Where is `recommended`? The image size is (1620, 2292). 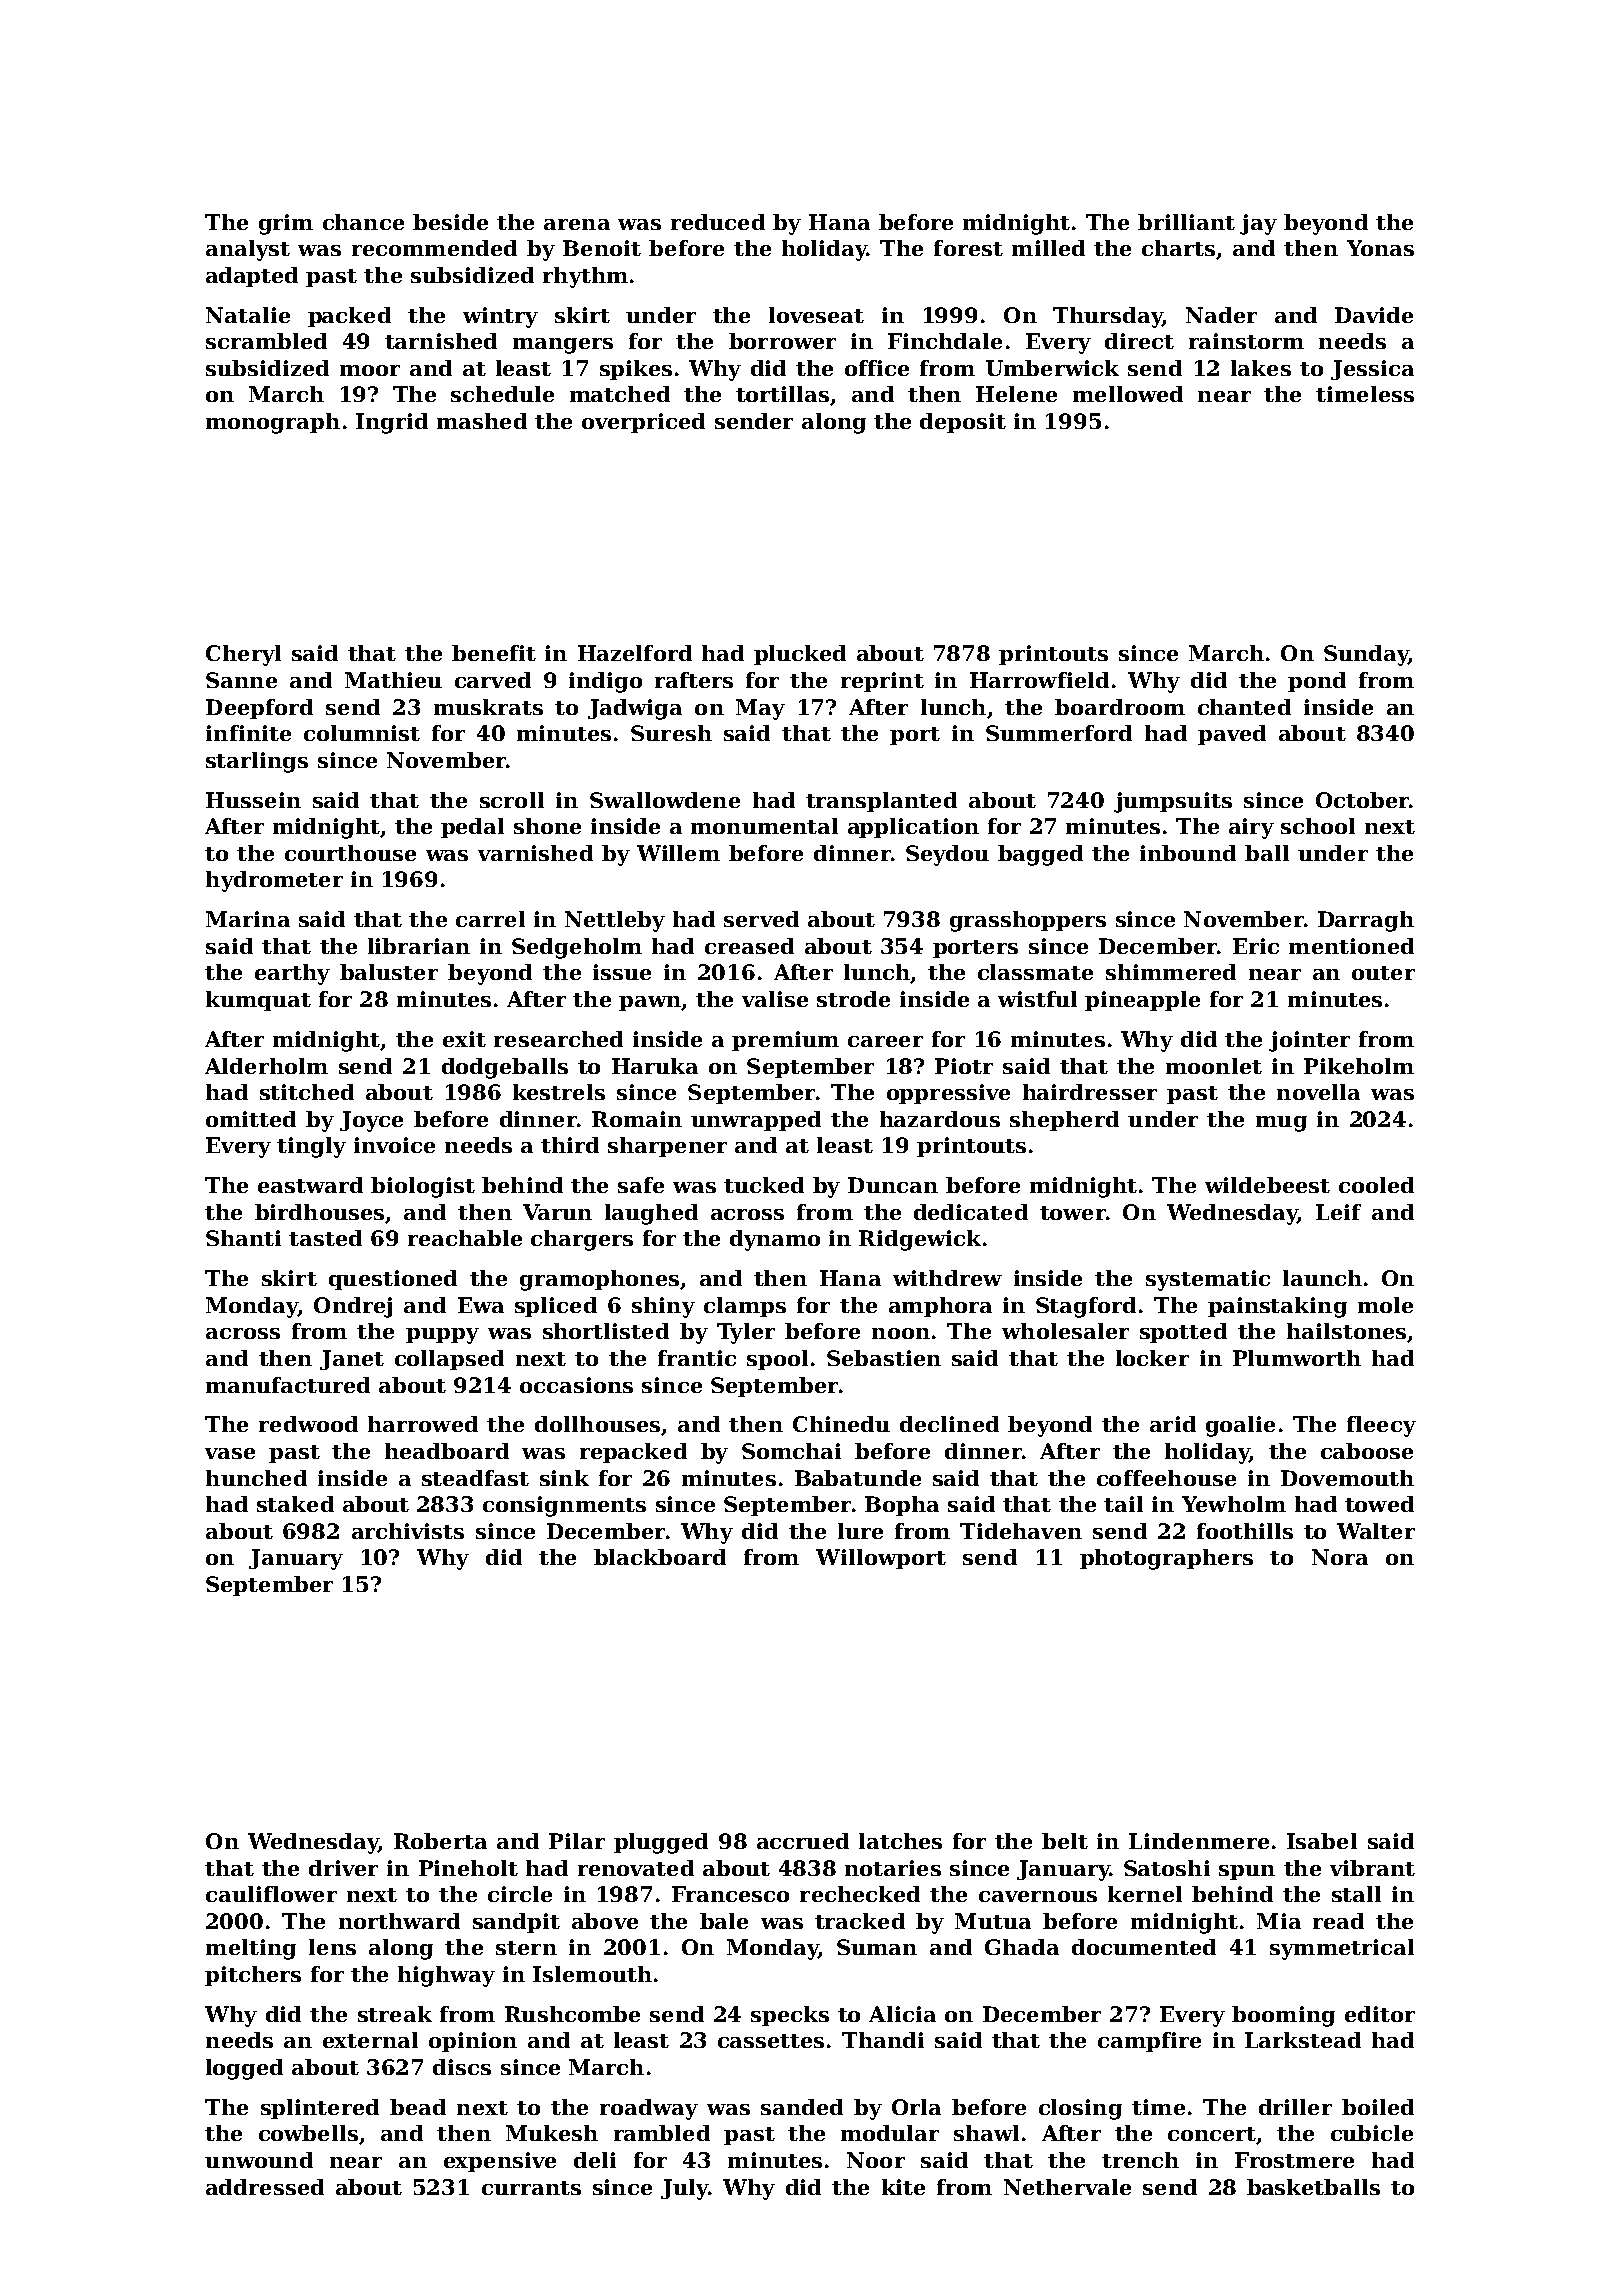
recommended is located at coordinates (434, 248).
